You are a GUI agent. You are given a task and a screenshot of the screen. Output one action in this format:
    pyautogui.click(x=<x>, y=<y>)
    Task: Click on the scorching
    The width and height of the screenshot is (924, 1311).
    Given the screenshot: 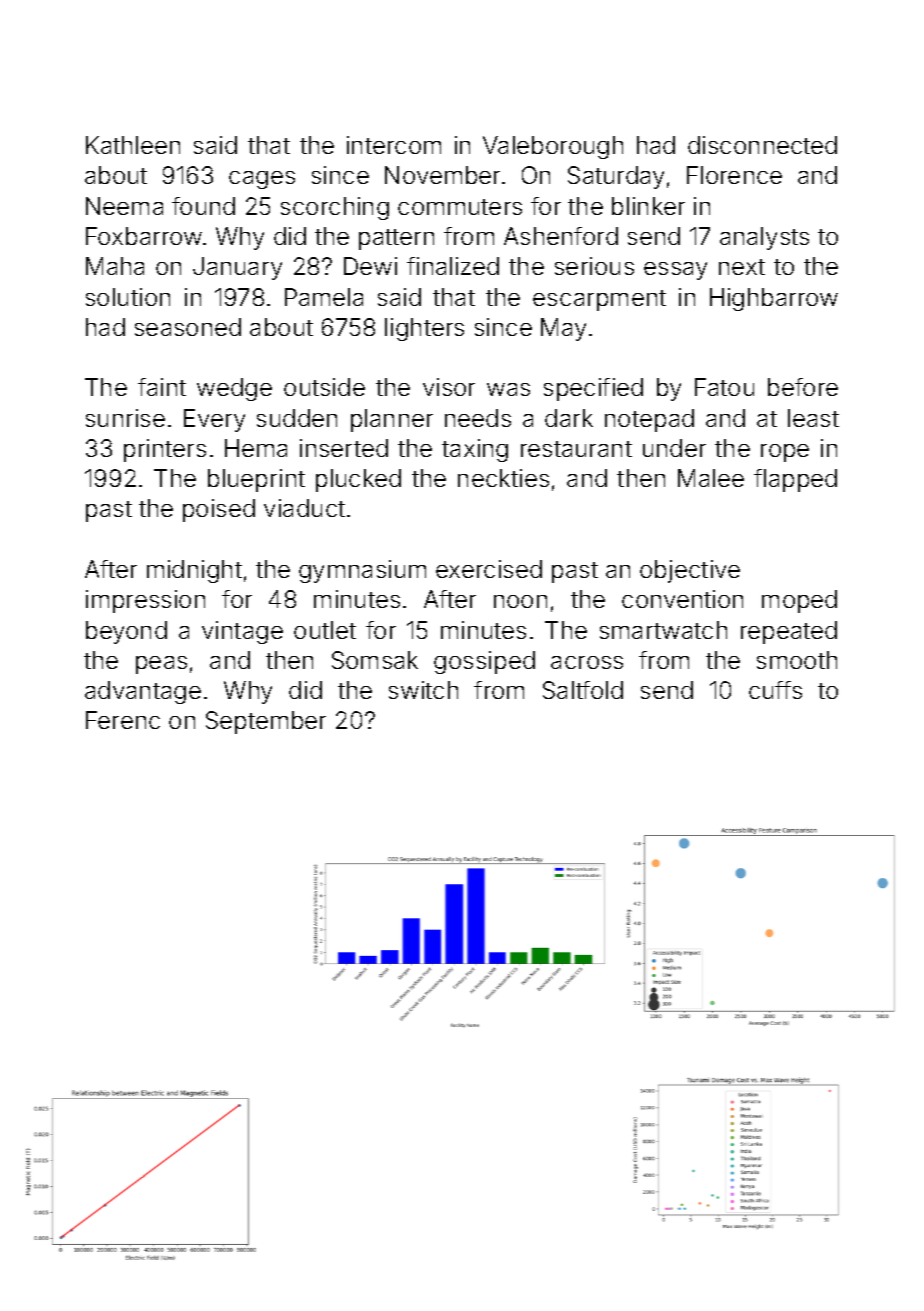 What is the action you would take?
    pyautogui.click(x=335, y=208)
